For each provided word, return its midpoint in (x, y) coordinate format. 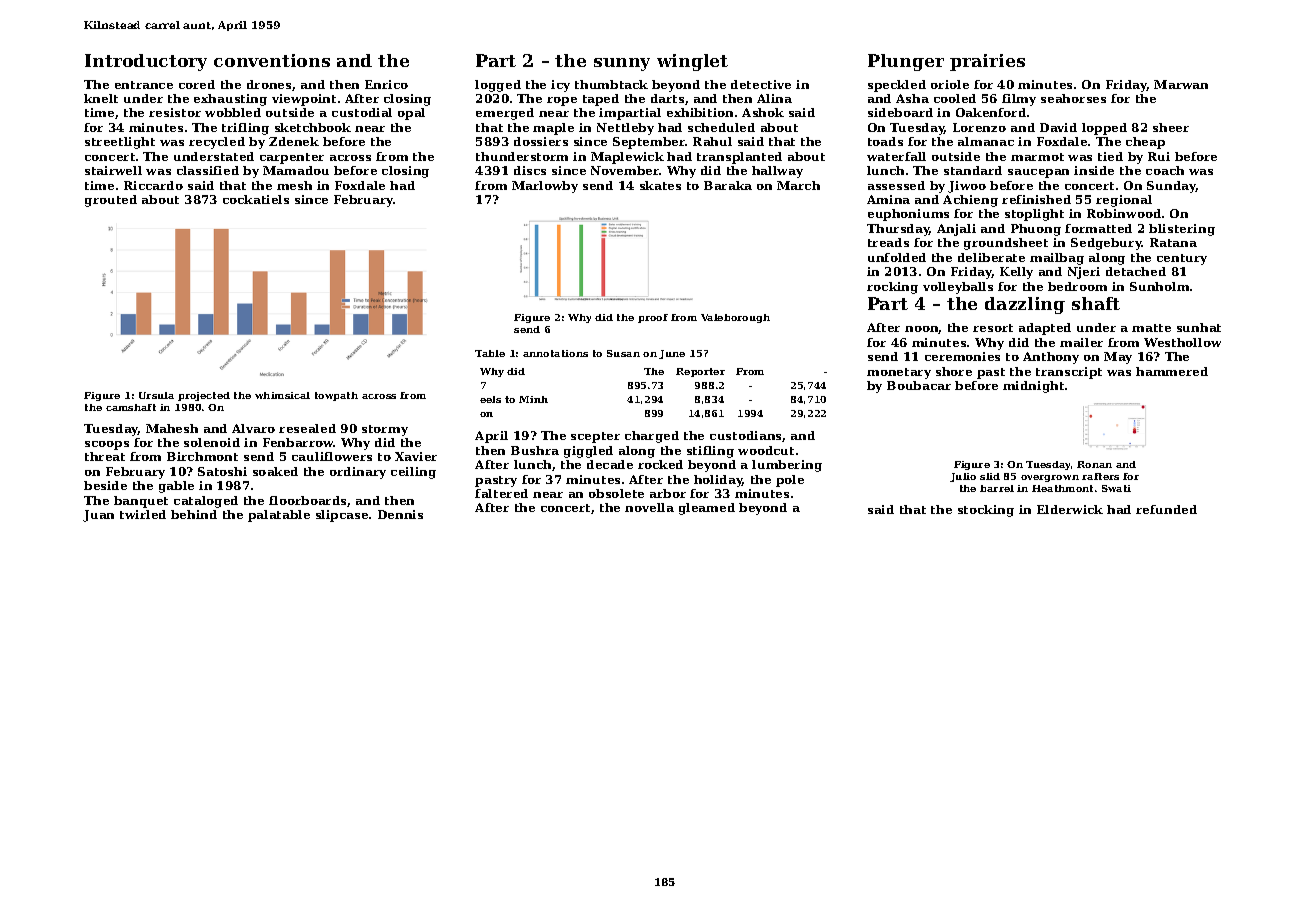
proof (653, 318)
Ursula (156, 395)
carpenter (292, 158)
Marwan (1181, 84)
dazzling (1025, 305)
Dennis (400, 514)
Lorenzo (979, 127)
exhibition (700, 112)
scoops (107, 445)
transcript (1069, 373)
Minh (533, 399)
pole (790, 481)
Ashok (763, 112)
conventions (272, 60)
